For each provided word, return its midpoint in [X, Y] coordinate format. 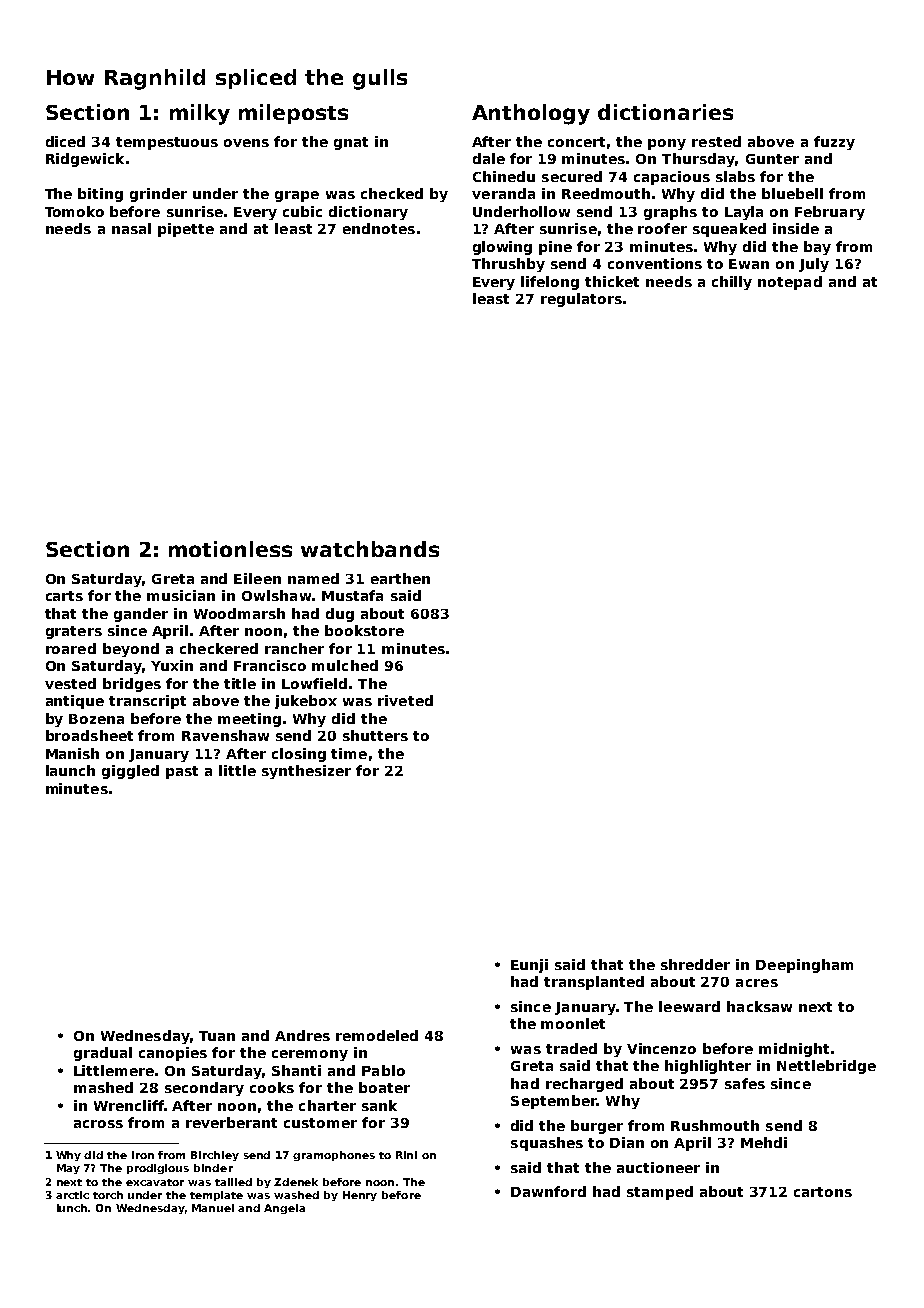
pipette [186, 230]
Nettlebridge [826, 1067]
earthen [400, 578]
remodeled [377, 1035]
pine [555, 248]
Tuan [217, 1036]
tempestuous [167, 143]
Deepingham [804, 966]
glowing [502, 248]
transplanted [594, 983]
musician [181, 595]
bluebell [792, 193]
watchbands [370, 549]
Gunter [772, 159]
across [98, 1124]
